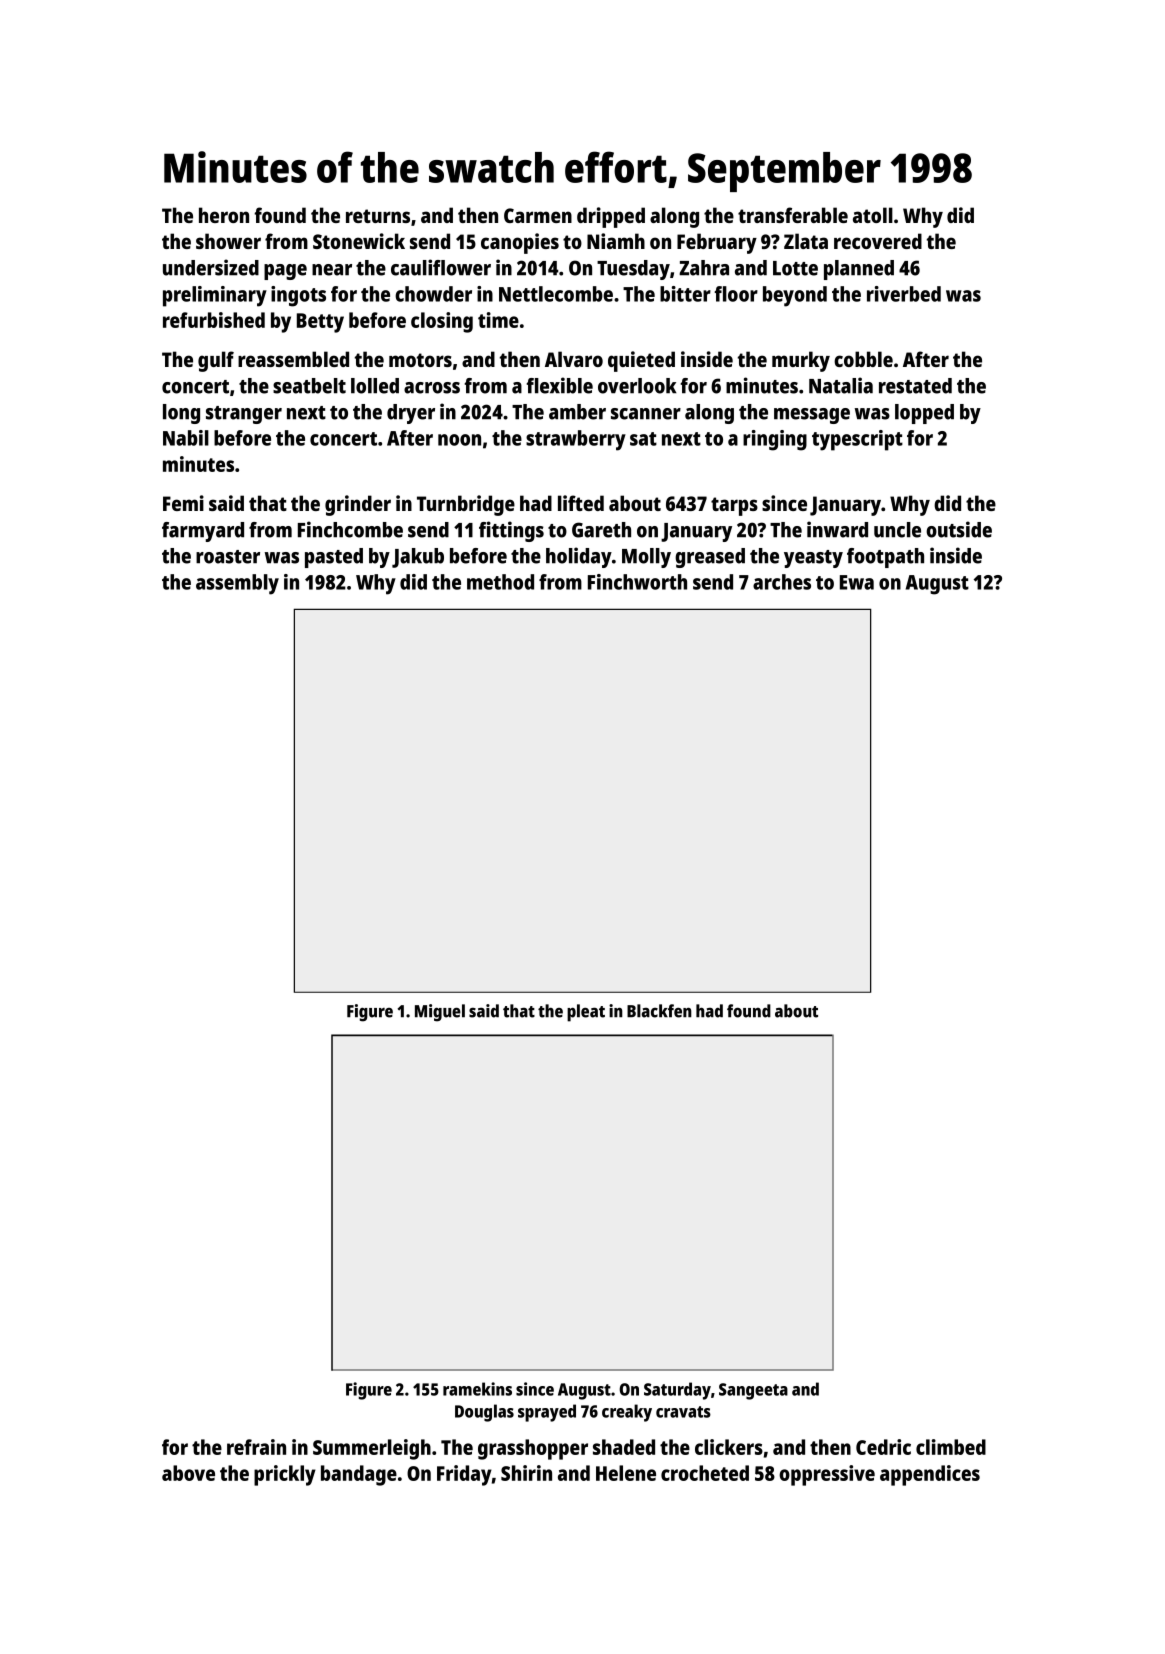  What do you see at coordinates (586, 1013) in the screenshot?
I see `pleat` at bounding box center [586, 1013].
